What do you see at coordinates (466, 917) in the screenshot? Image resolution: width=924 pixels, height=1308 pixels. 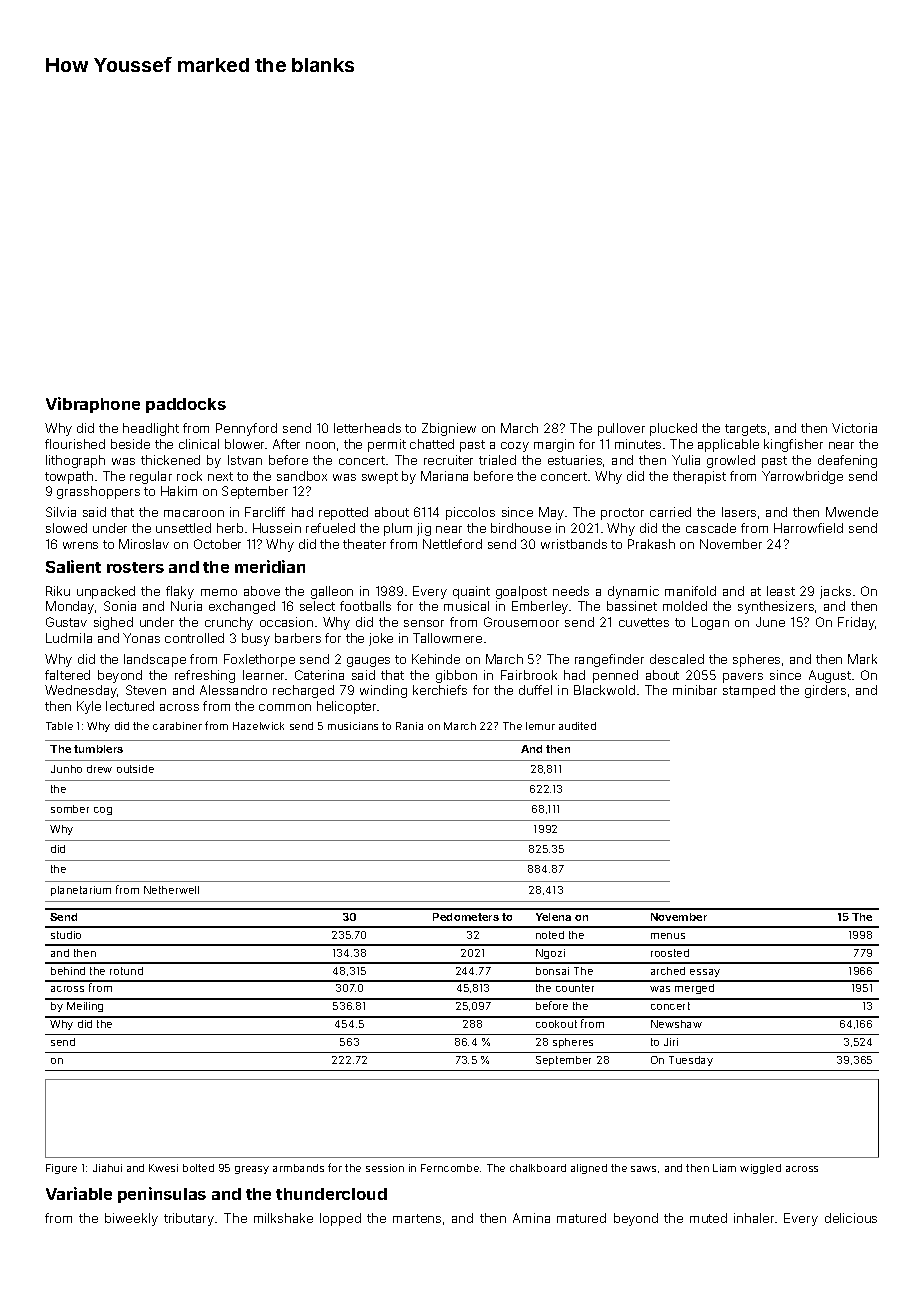 I see `Pedometers` at bounding box center [466, 917].
